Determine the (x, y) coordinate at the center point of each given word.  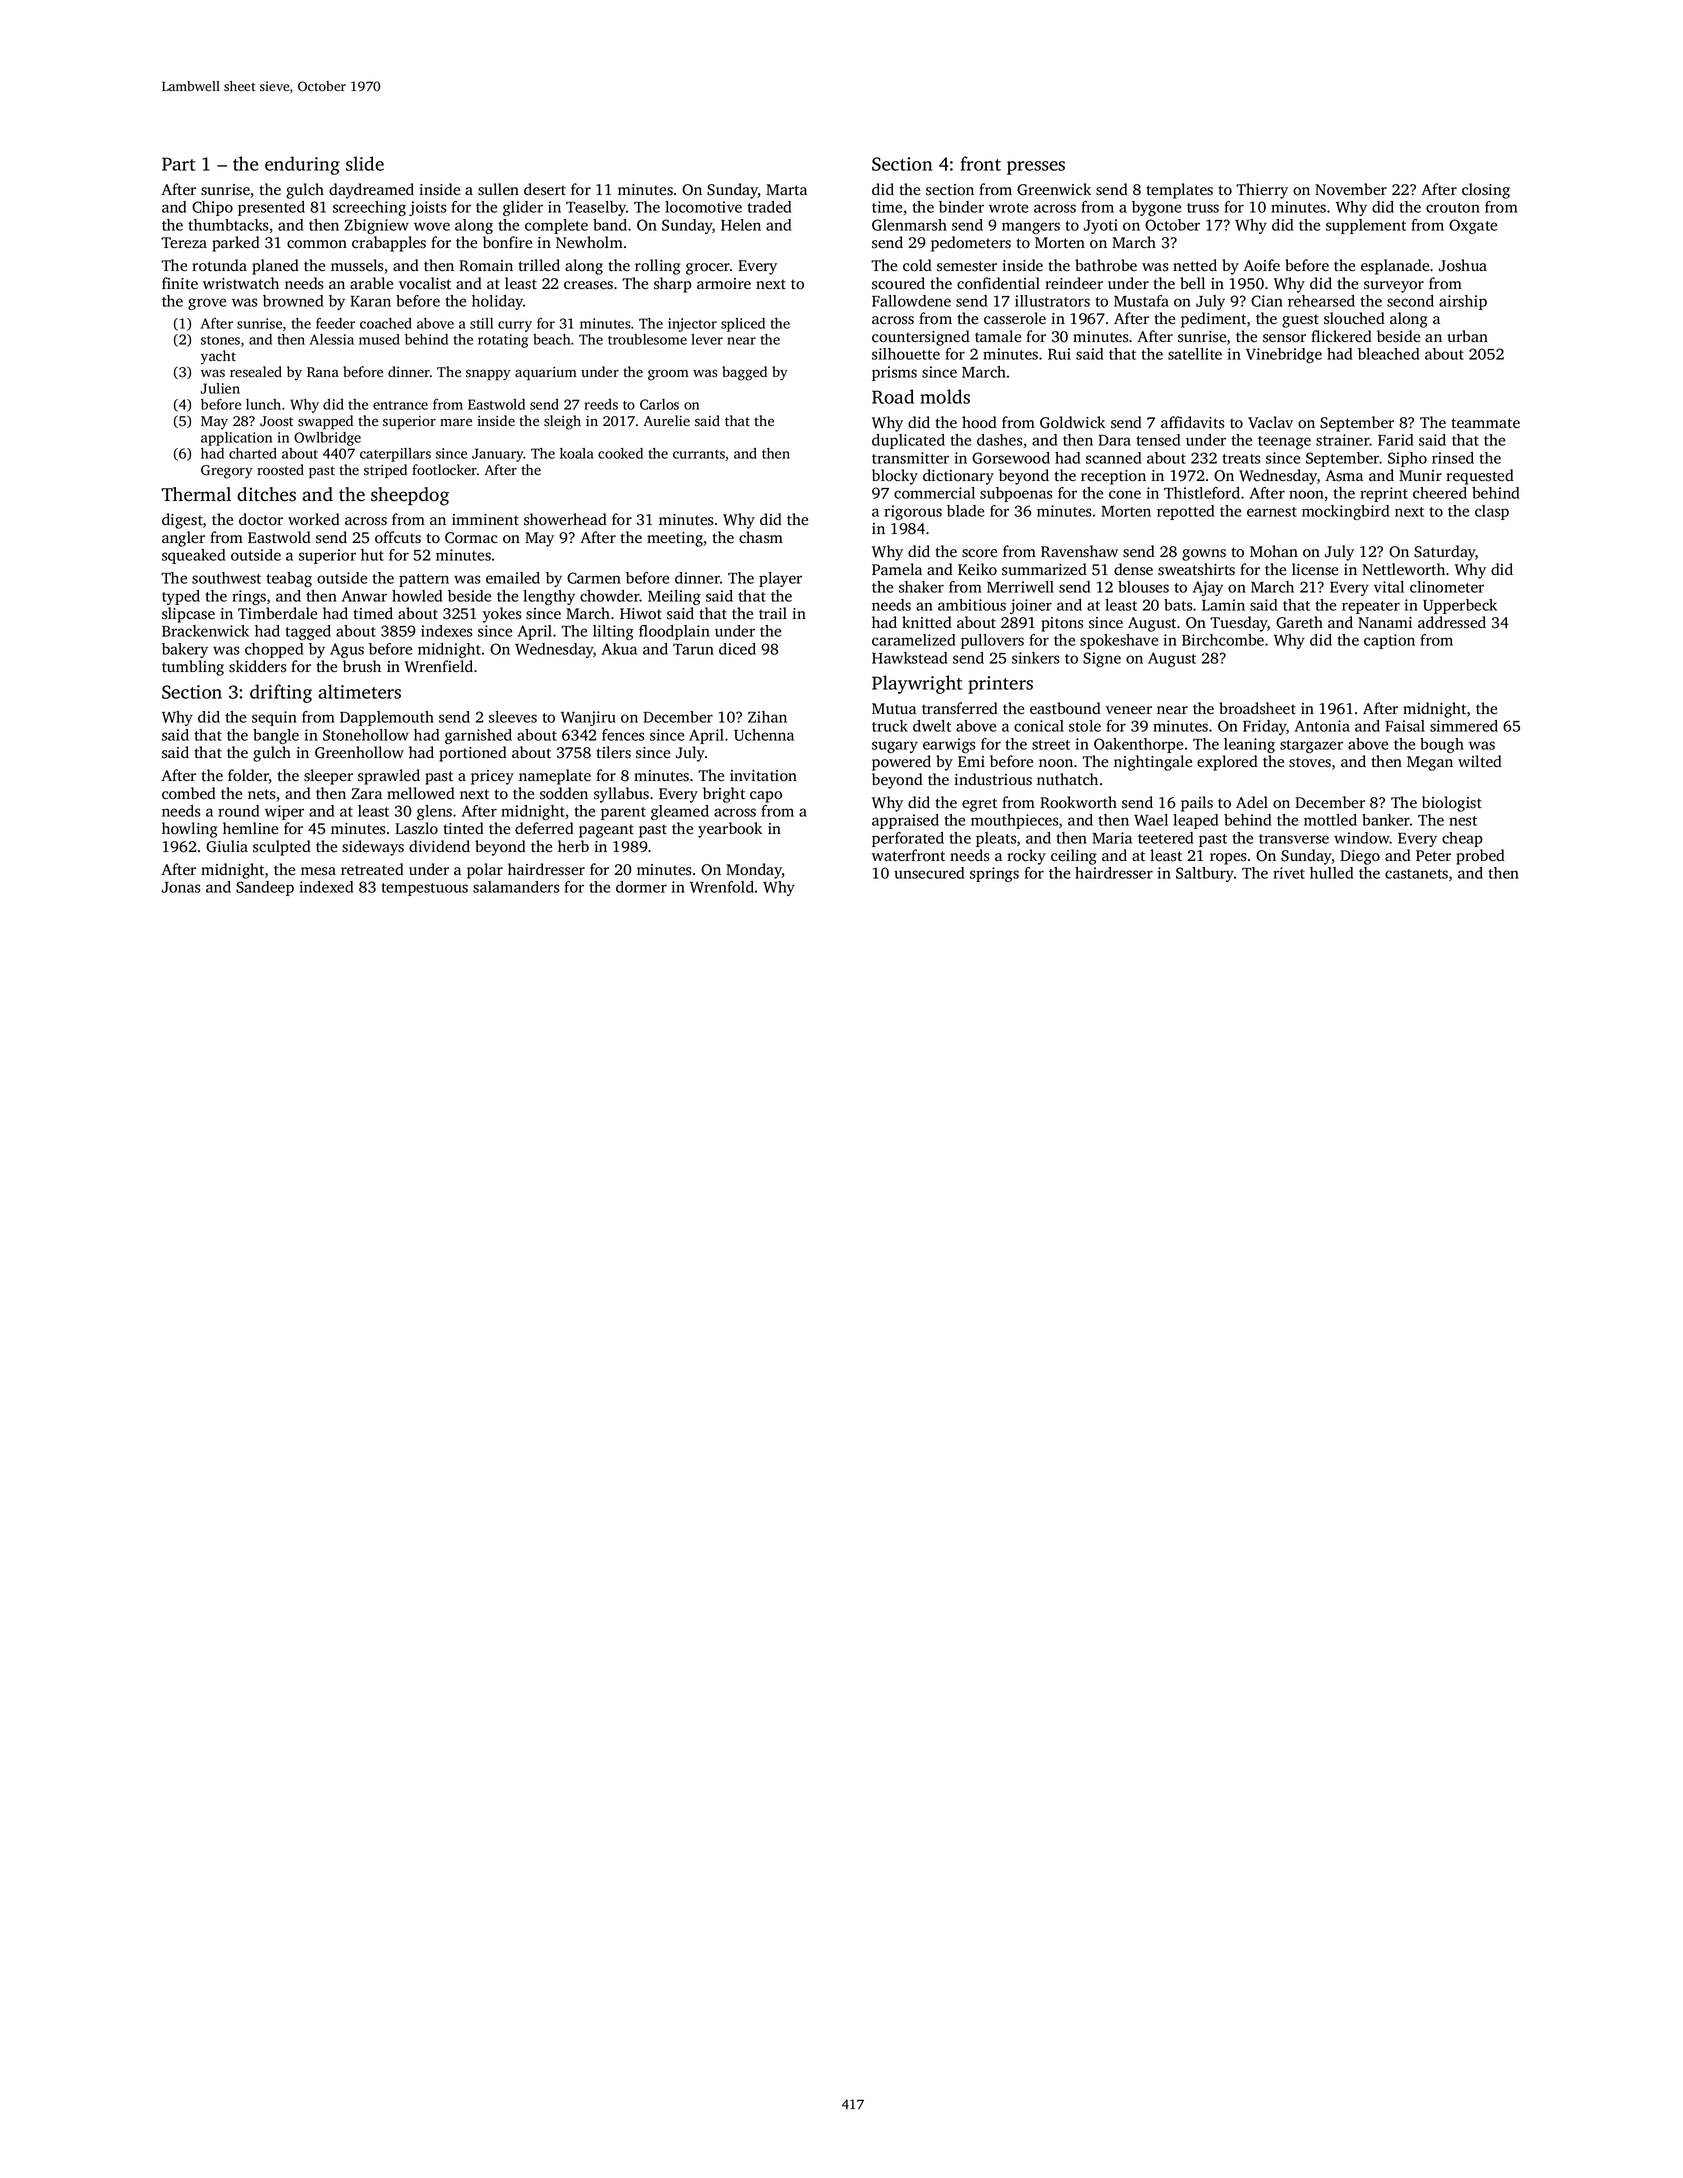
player (780, 579)
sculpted (282, 848)
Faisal (1405, 726)
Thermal (196, 494)
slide (365, 163)
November (1351, 189)
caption (1389, 641)
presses (1036, 168)
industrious (993, 779)
